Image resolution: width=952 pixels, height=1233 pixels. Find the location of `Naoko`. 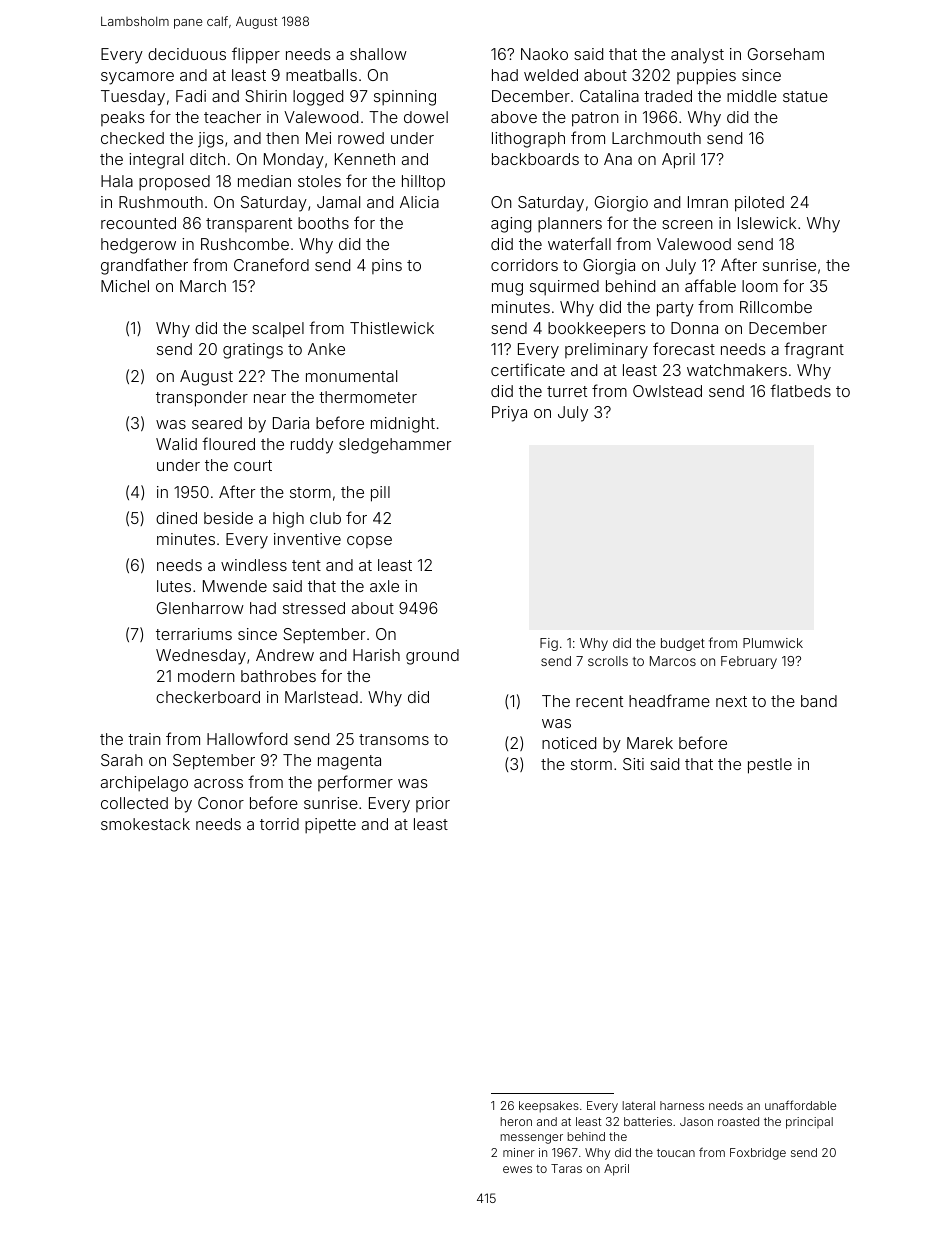

Naoko is located at coordinates (544, 54).
